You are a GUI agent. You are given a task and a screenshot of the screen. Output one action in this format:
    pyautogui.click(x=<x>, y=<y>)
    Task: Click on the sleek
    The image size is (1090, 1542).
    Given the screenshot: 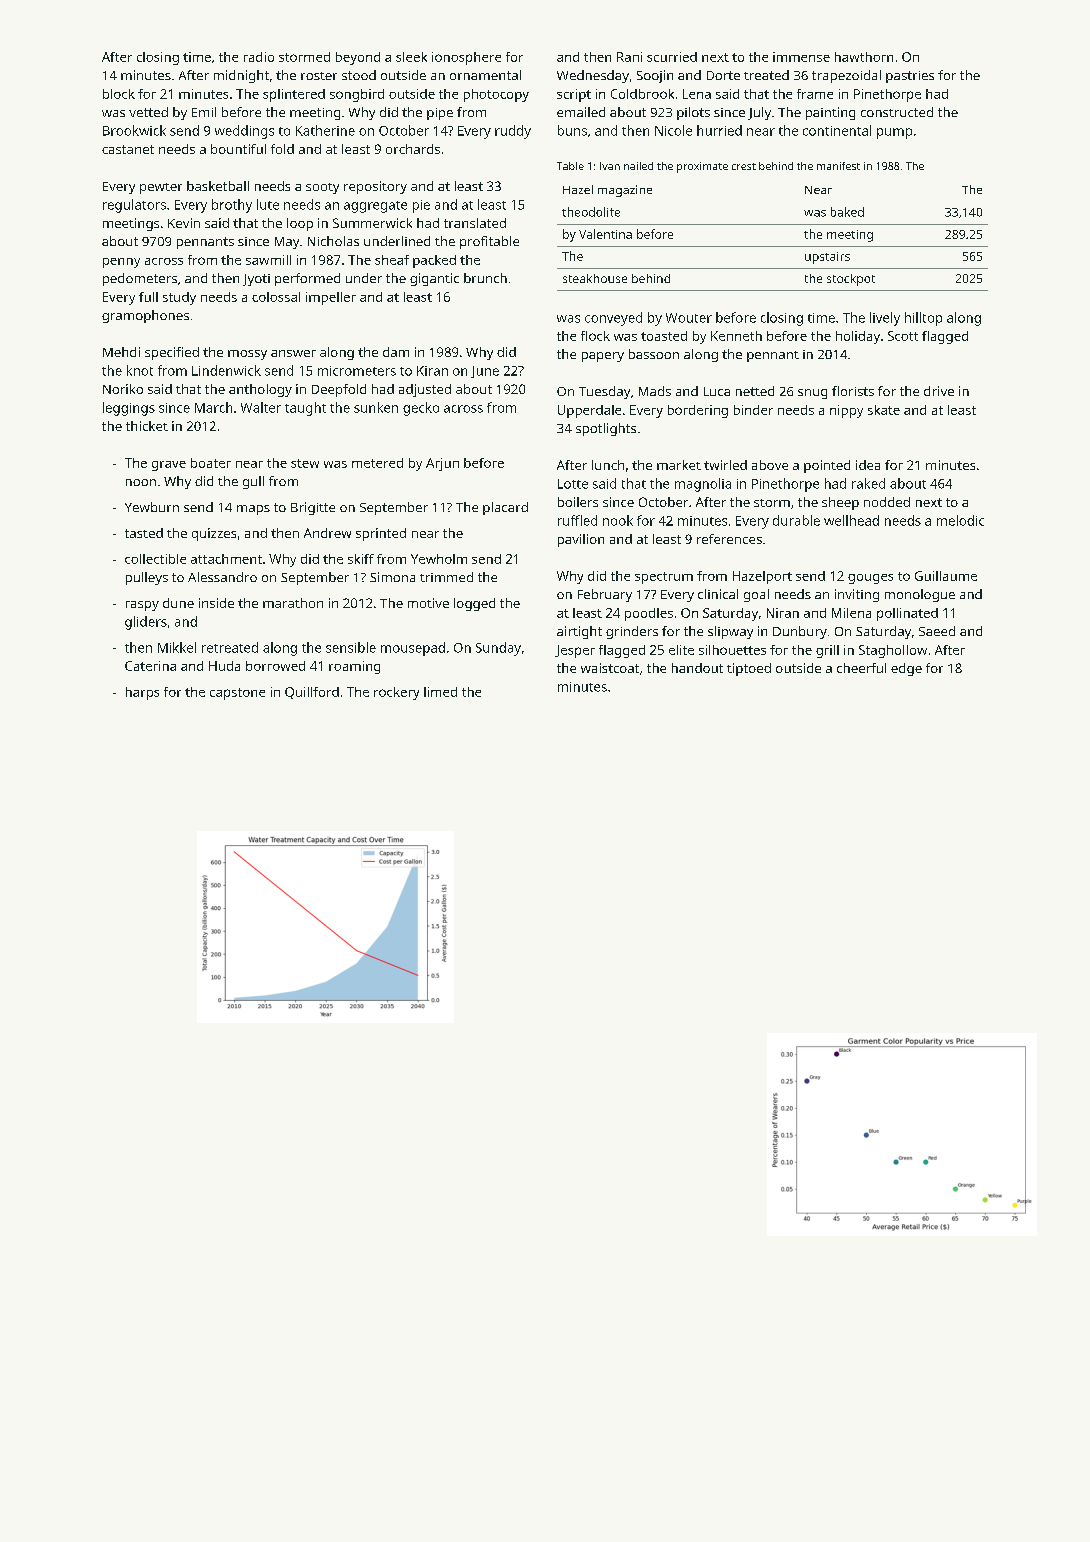 What is the action you would take?
    pyautogui.click(x=411, y=57)
